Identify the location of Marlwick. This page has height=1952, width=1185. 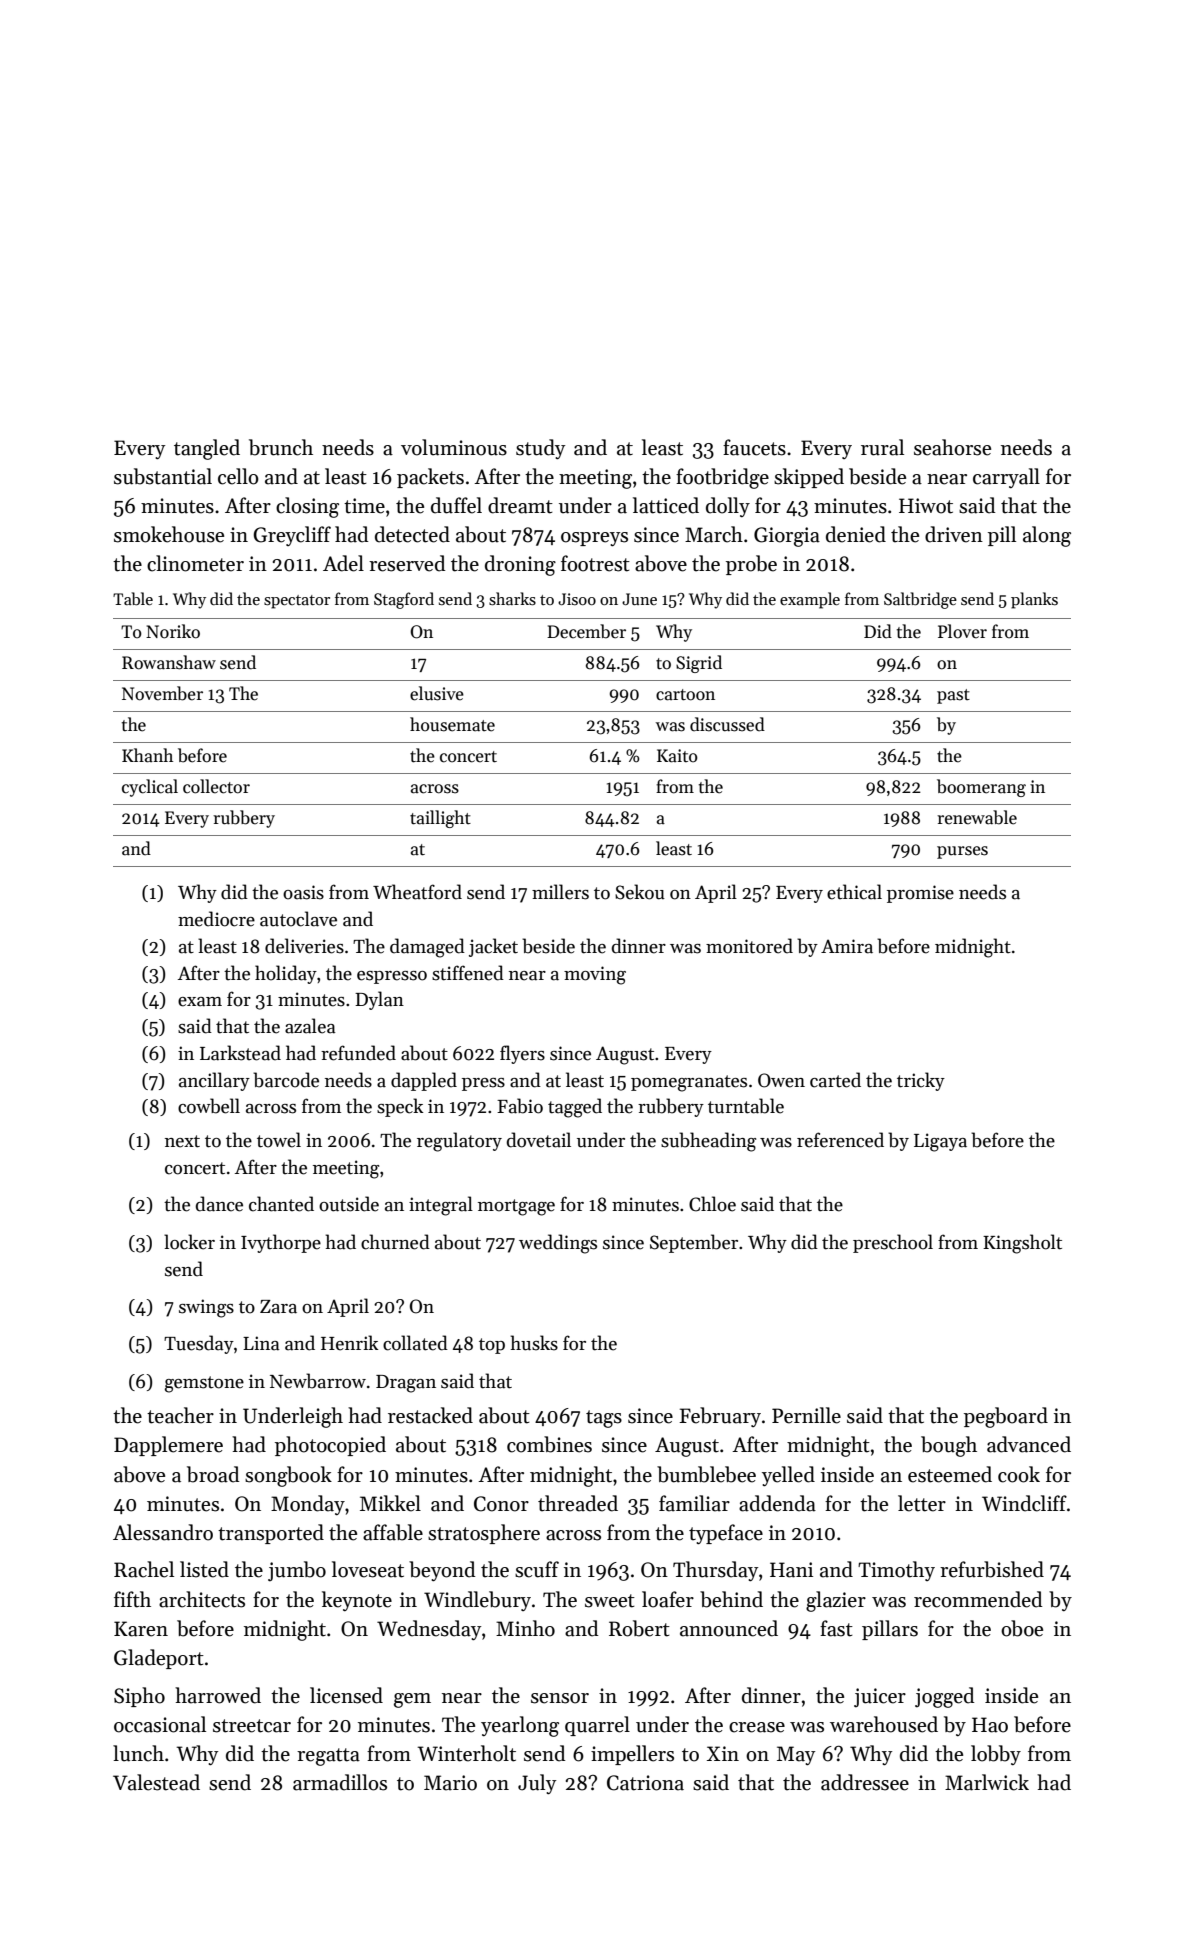
(987, 1782).
